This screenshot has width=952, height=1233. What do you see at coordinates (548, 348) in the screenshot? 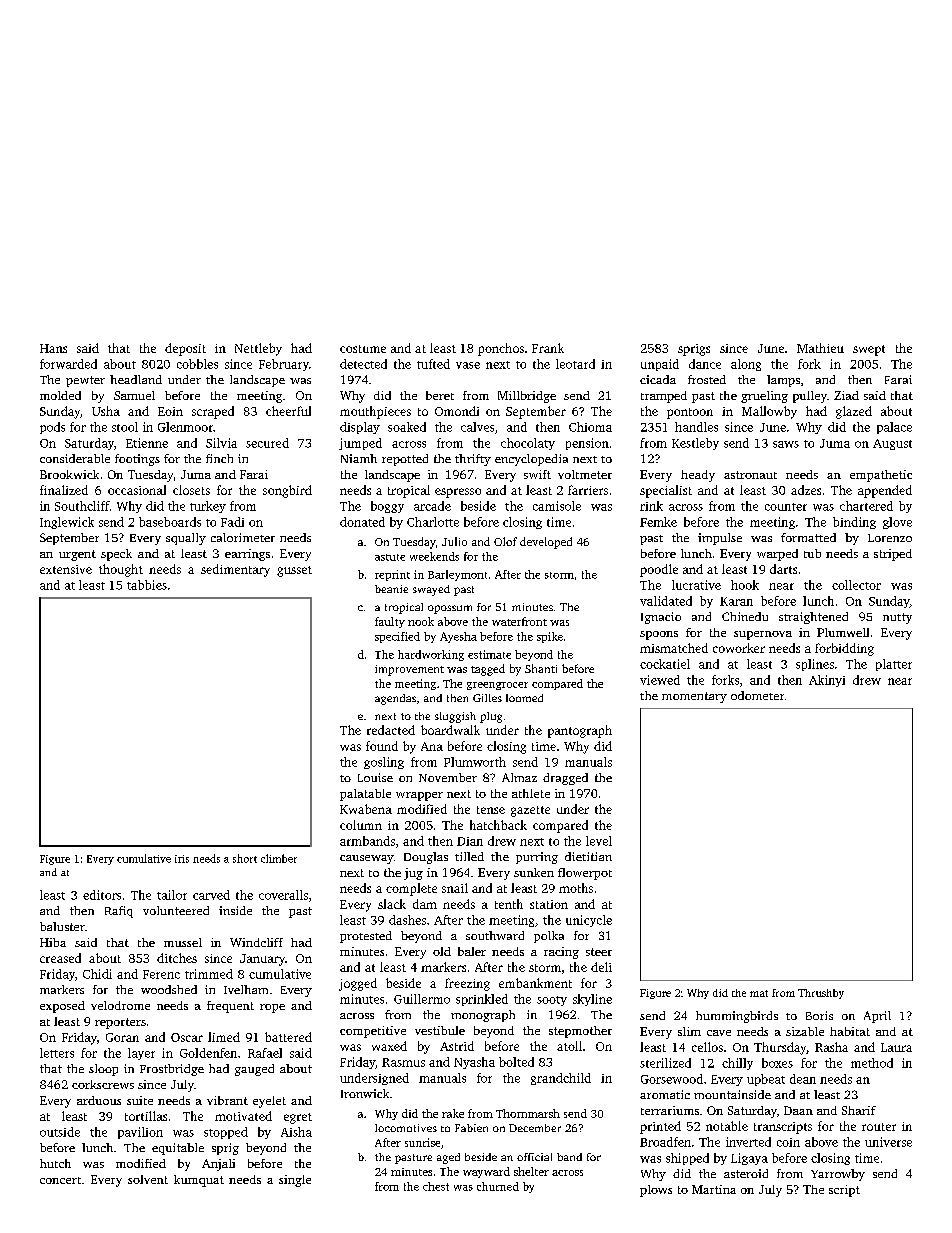
I see `Frank` at bounding box center [548, 348].
